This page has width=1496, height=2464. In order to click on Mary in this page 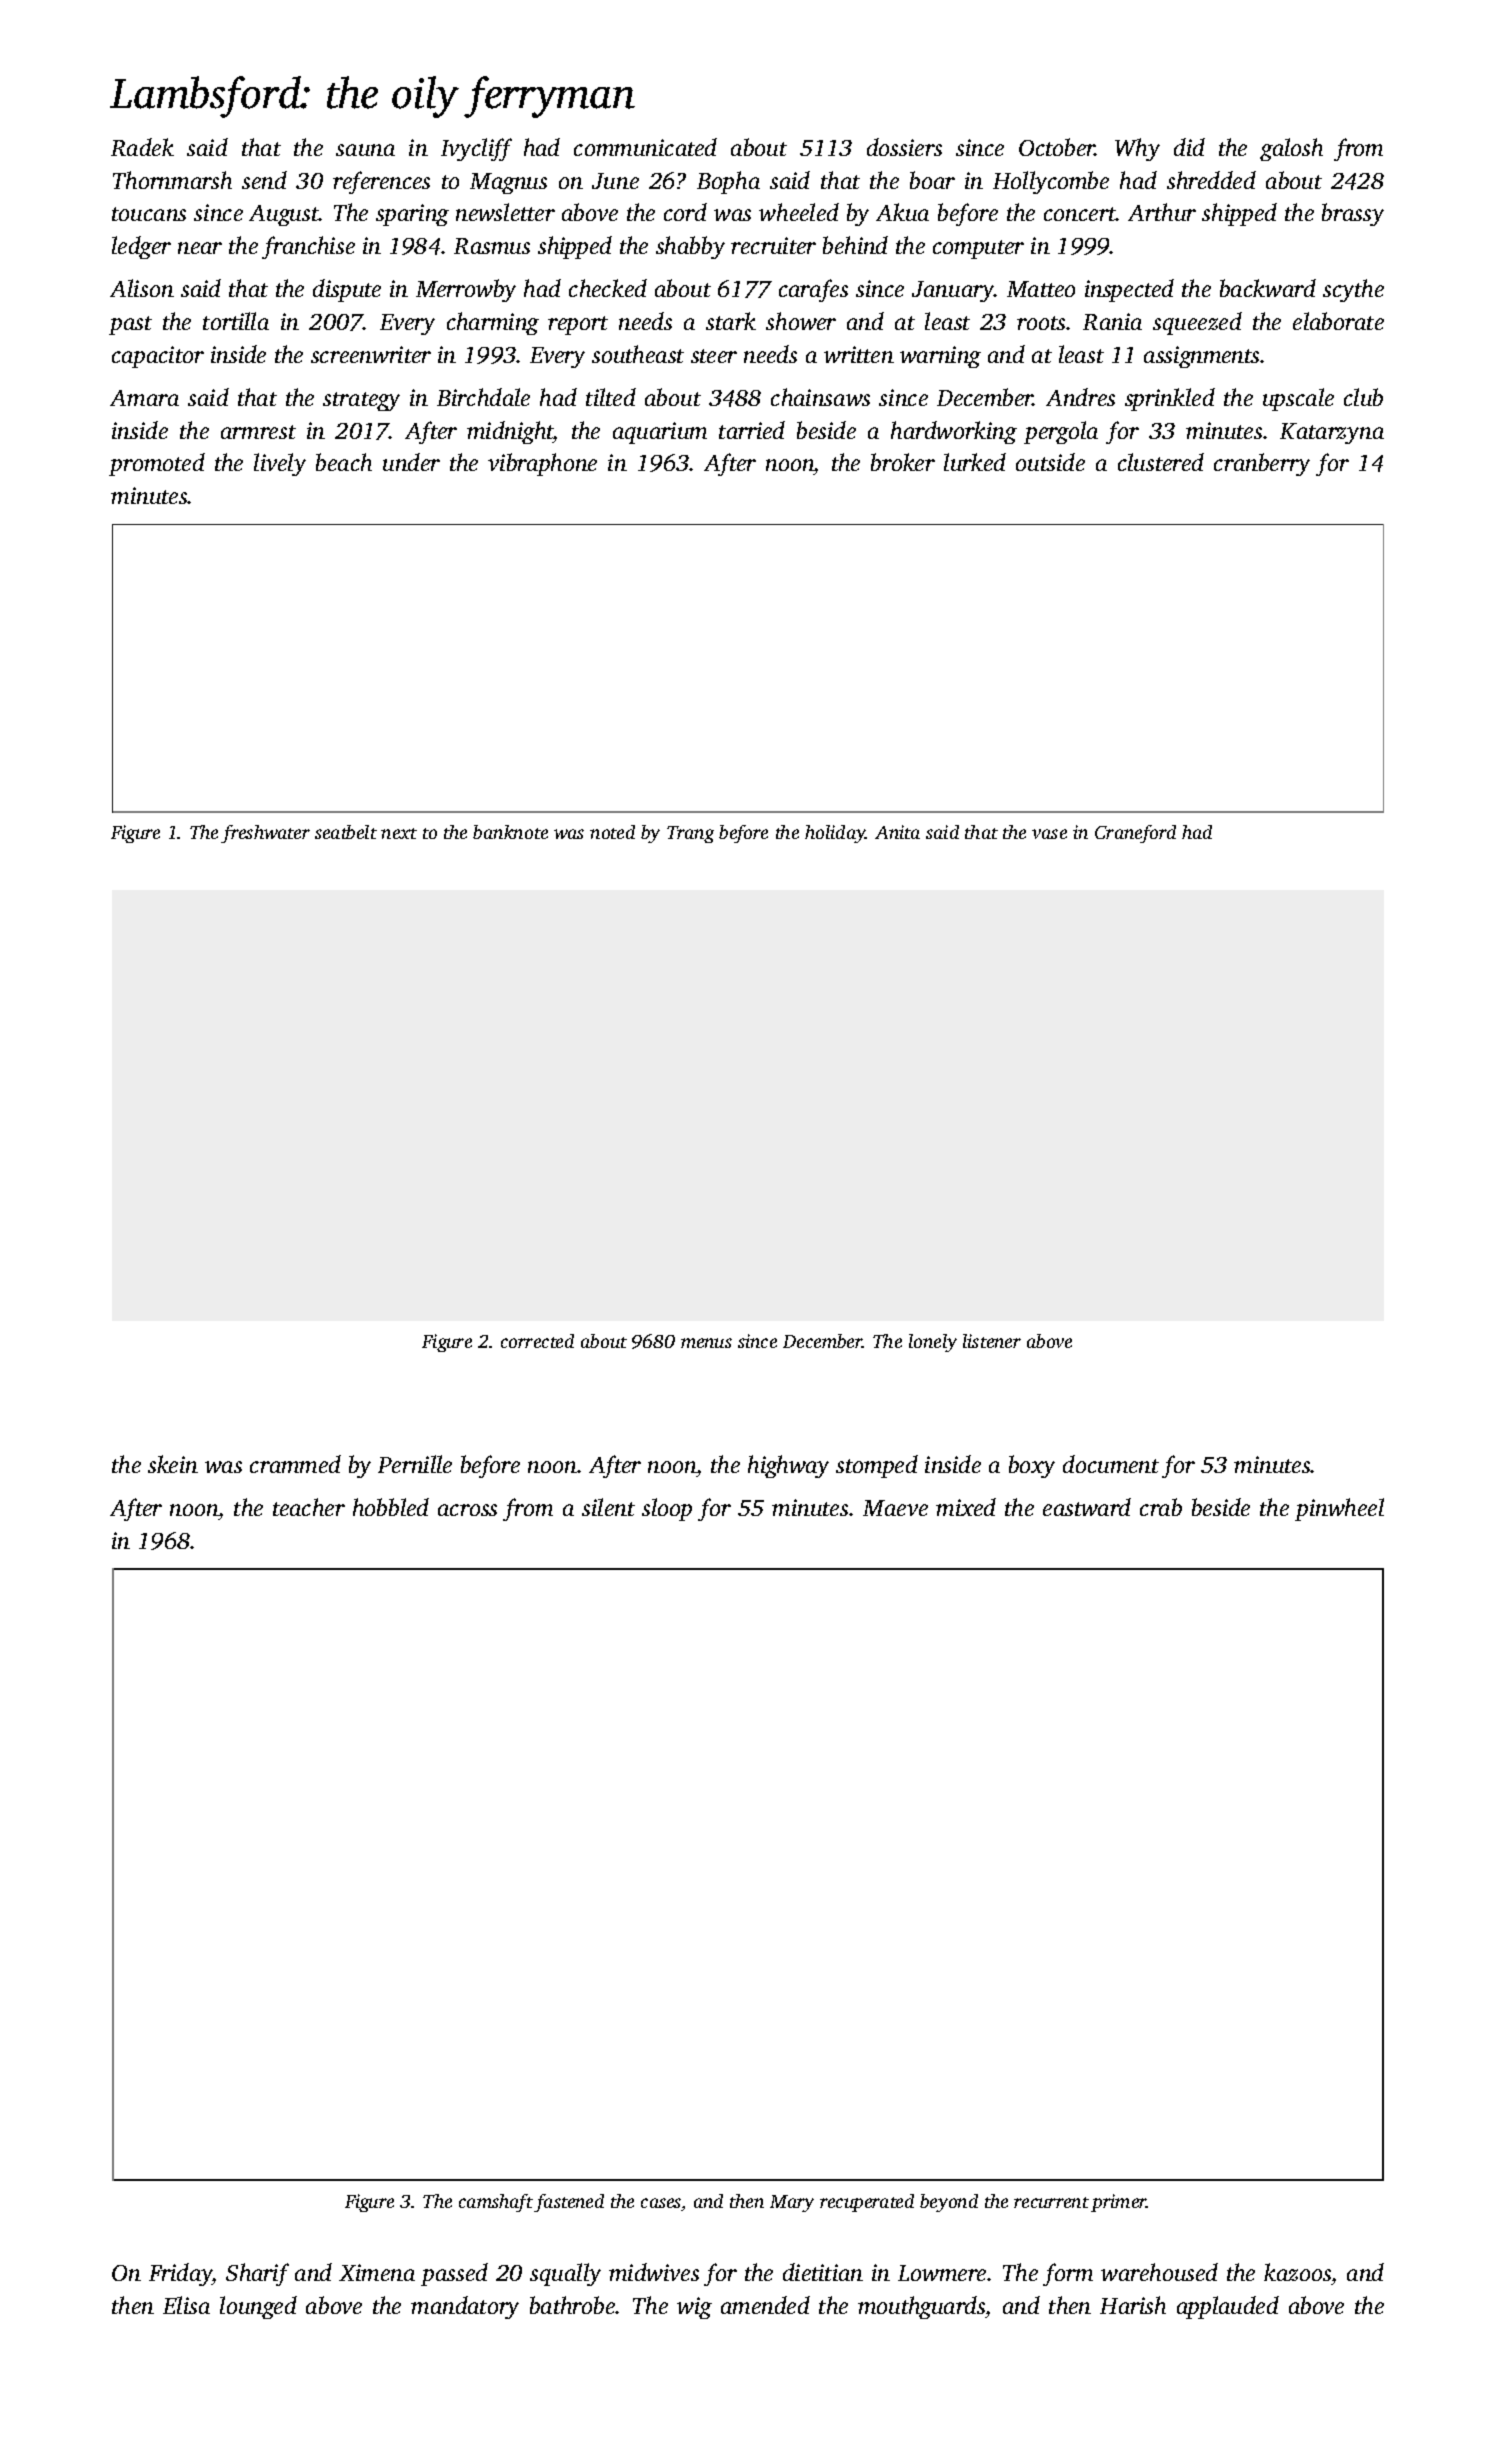, I will do `click(792, 2203)`.
